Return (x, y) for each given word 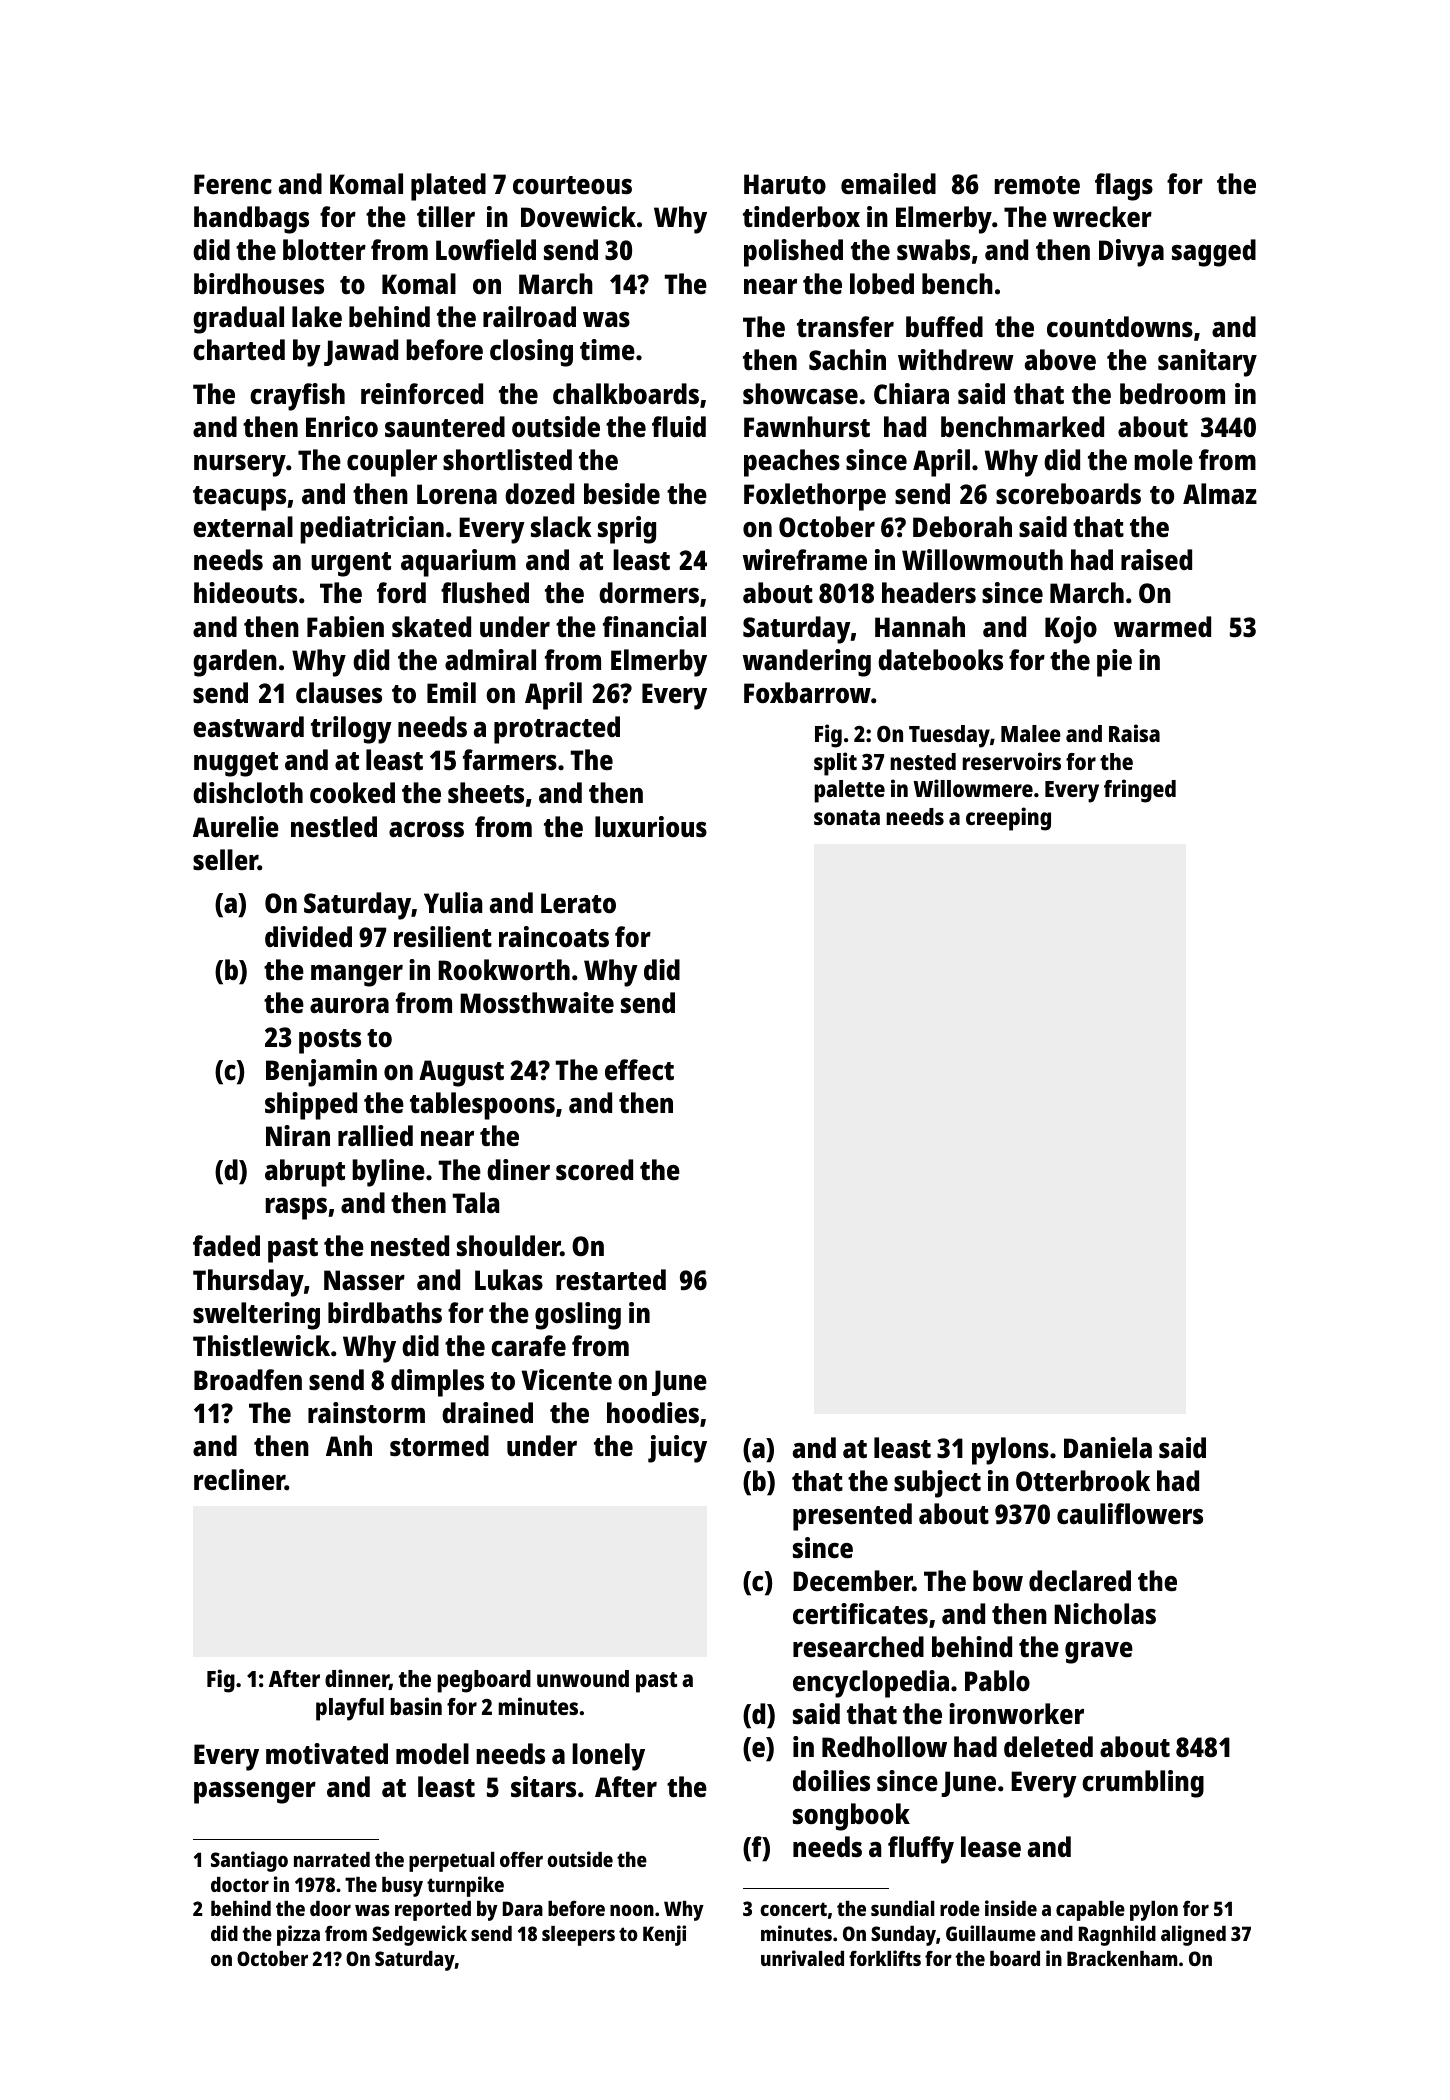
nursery (240, 466)
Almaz (1220, 493)
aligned (1193, 1935)
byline (388, 1173)
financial (654, 626)
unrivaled (802, 1958)
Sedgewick (419, 1935)
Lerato (578, 903)
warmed (1162, 626)
